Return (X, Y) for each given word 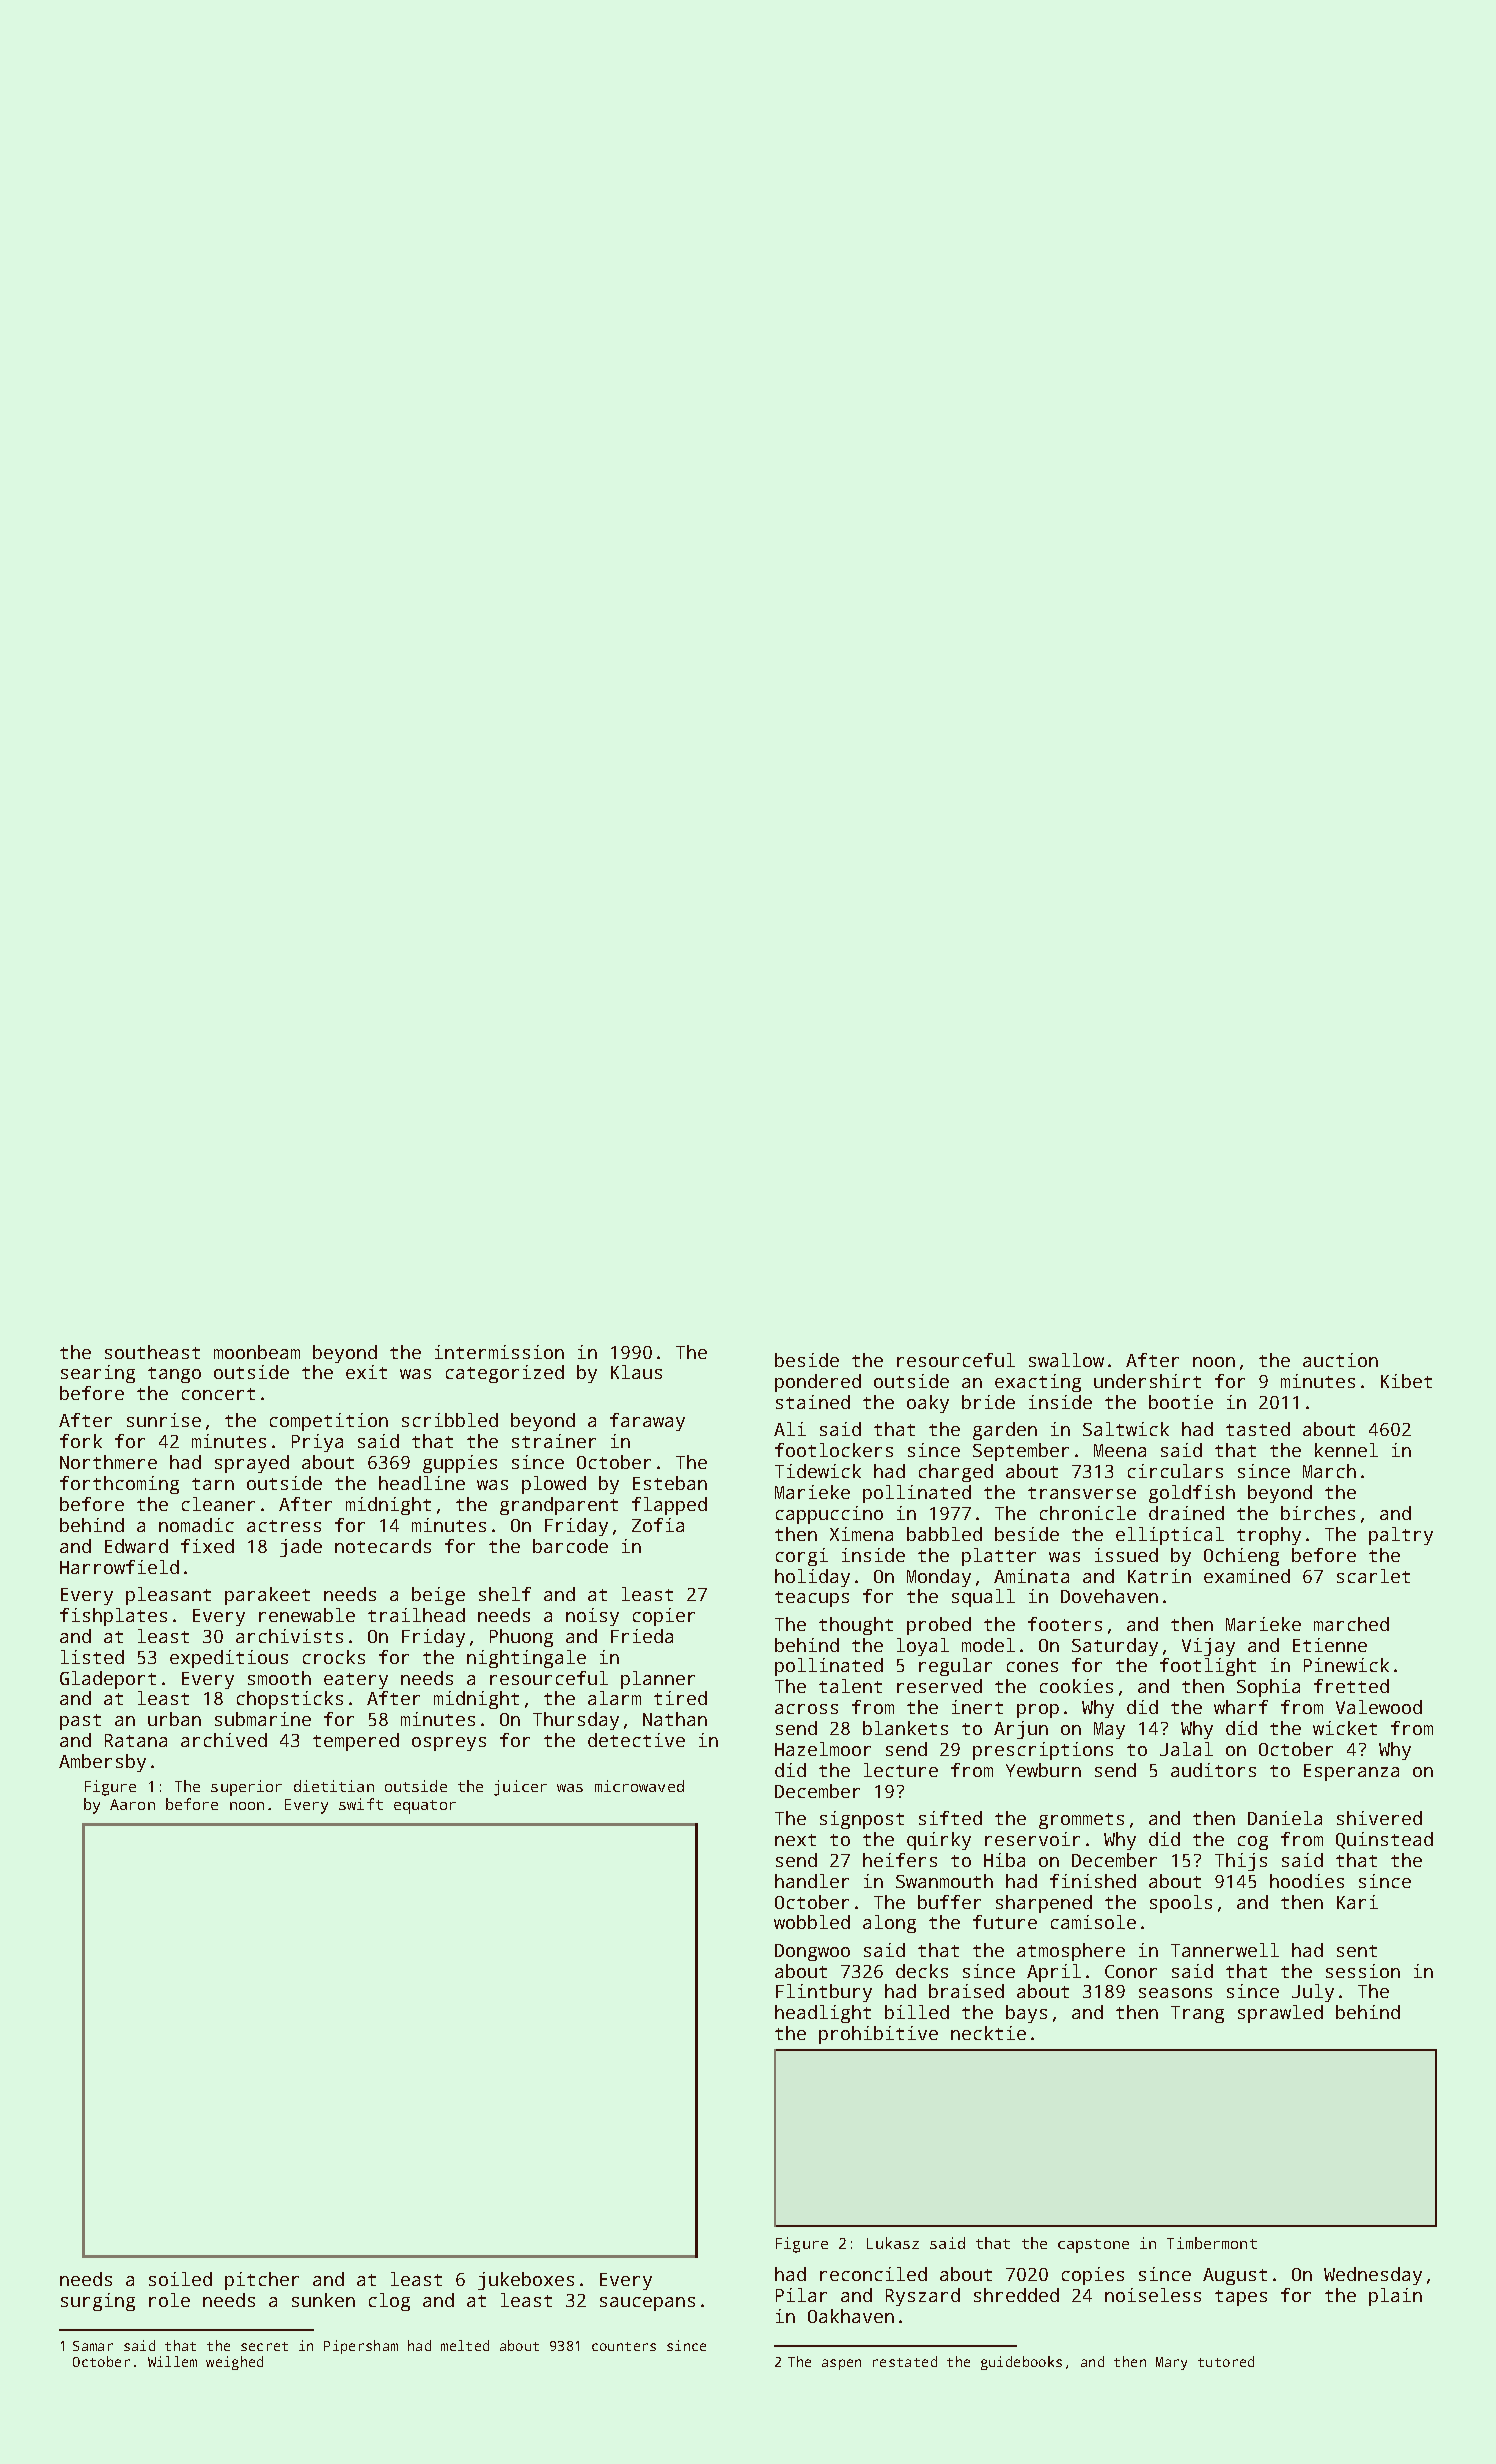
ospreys (449, 1744)
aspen (841, 2364)
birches (1318, 1513)
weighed (234, 2363)
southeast (152, 1352)
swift (361, 1804)
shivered (1379, 1818)
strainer (554, 1441)
